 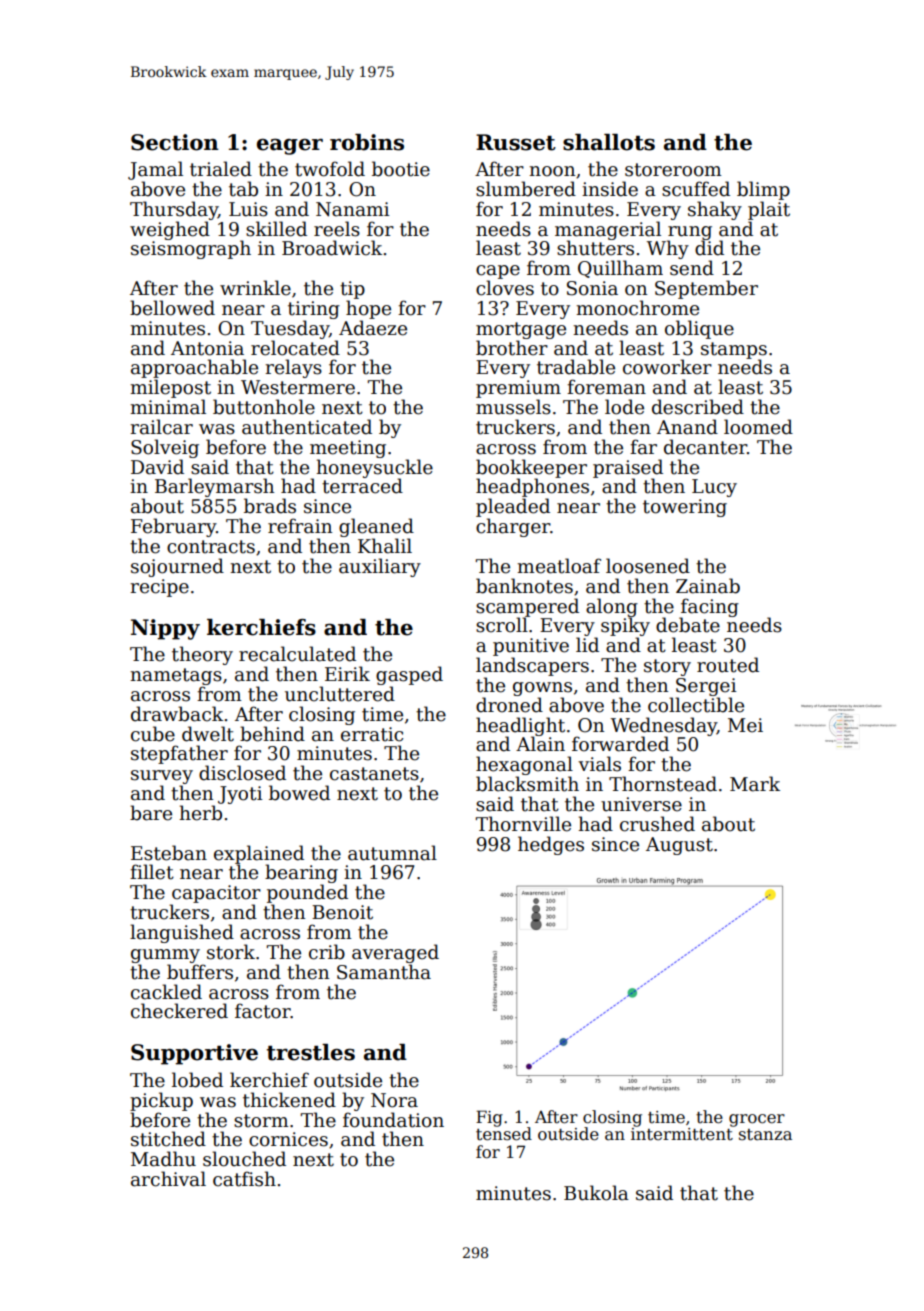 I want to click on premium, so click(x=518, y=389).
